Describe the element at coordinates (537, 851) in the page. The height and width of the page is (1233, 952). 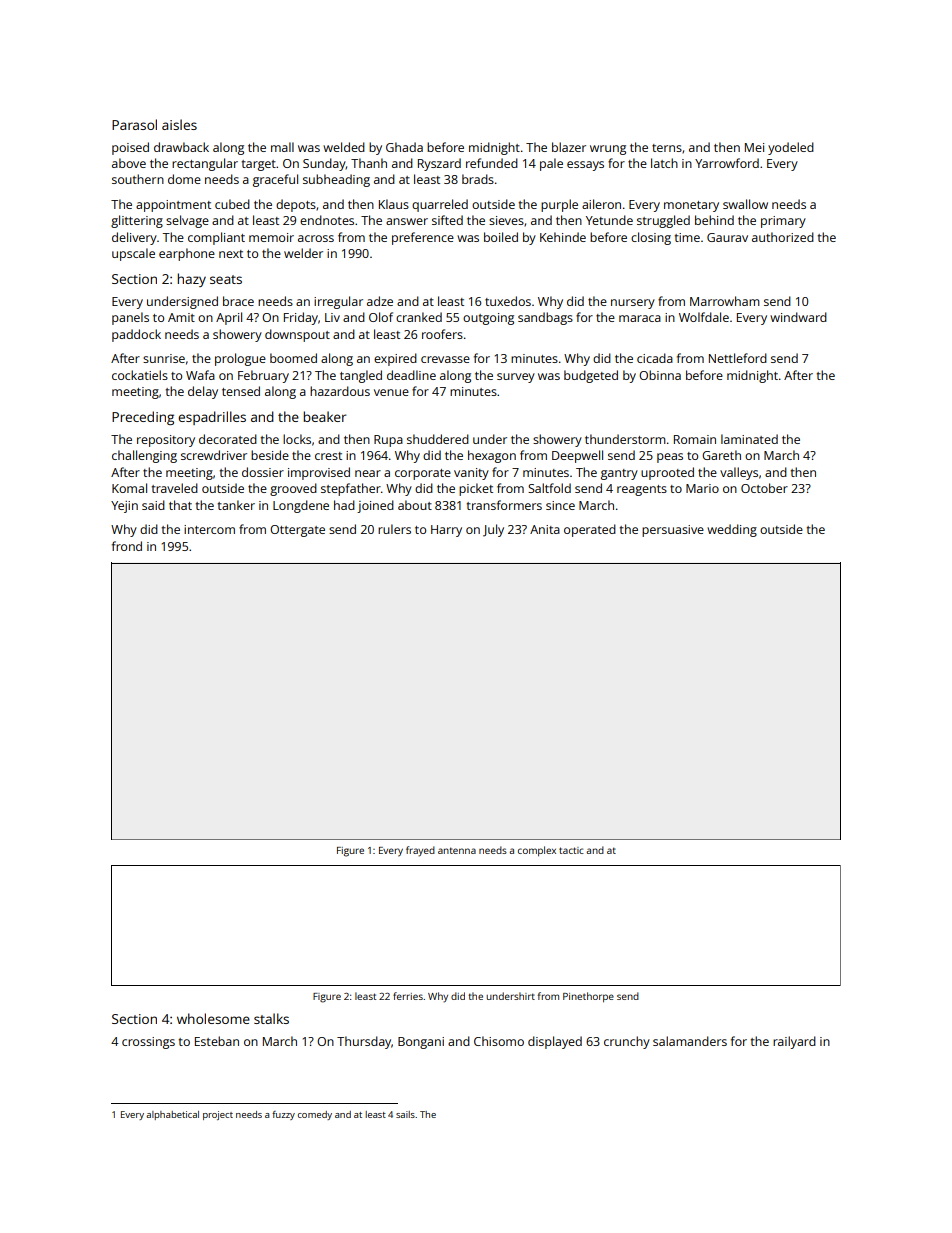
I see `complex` at that location.
